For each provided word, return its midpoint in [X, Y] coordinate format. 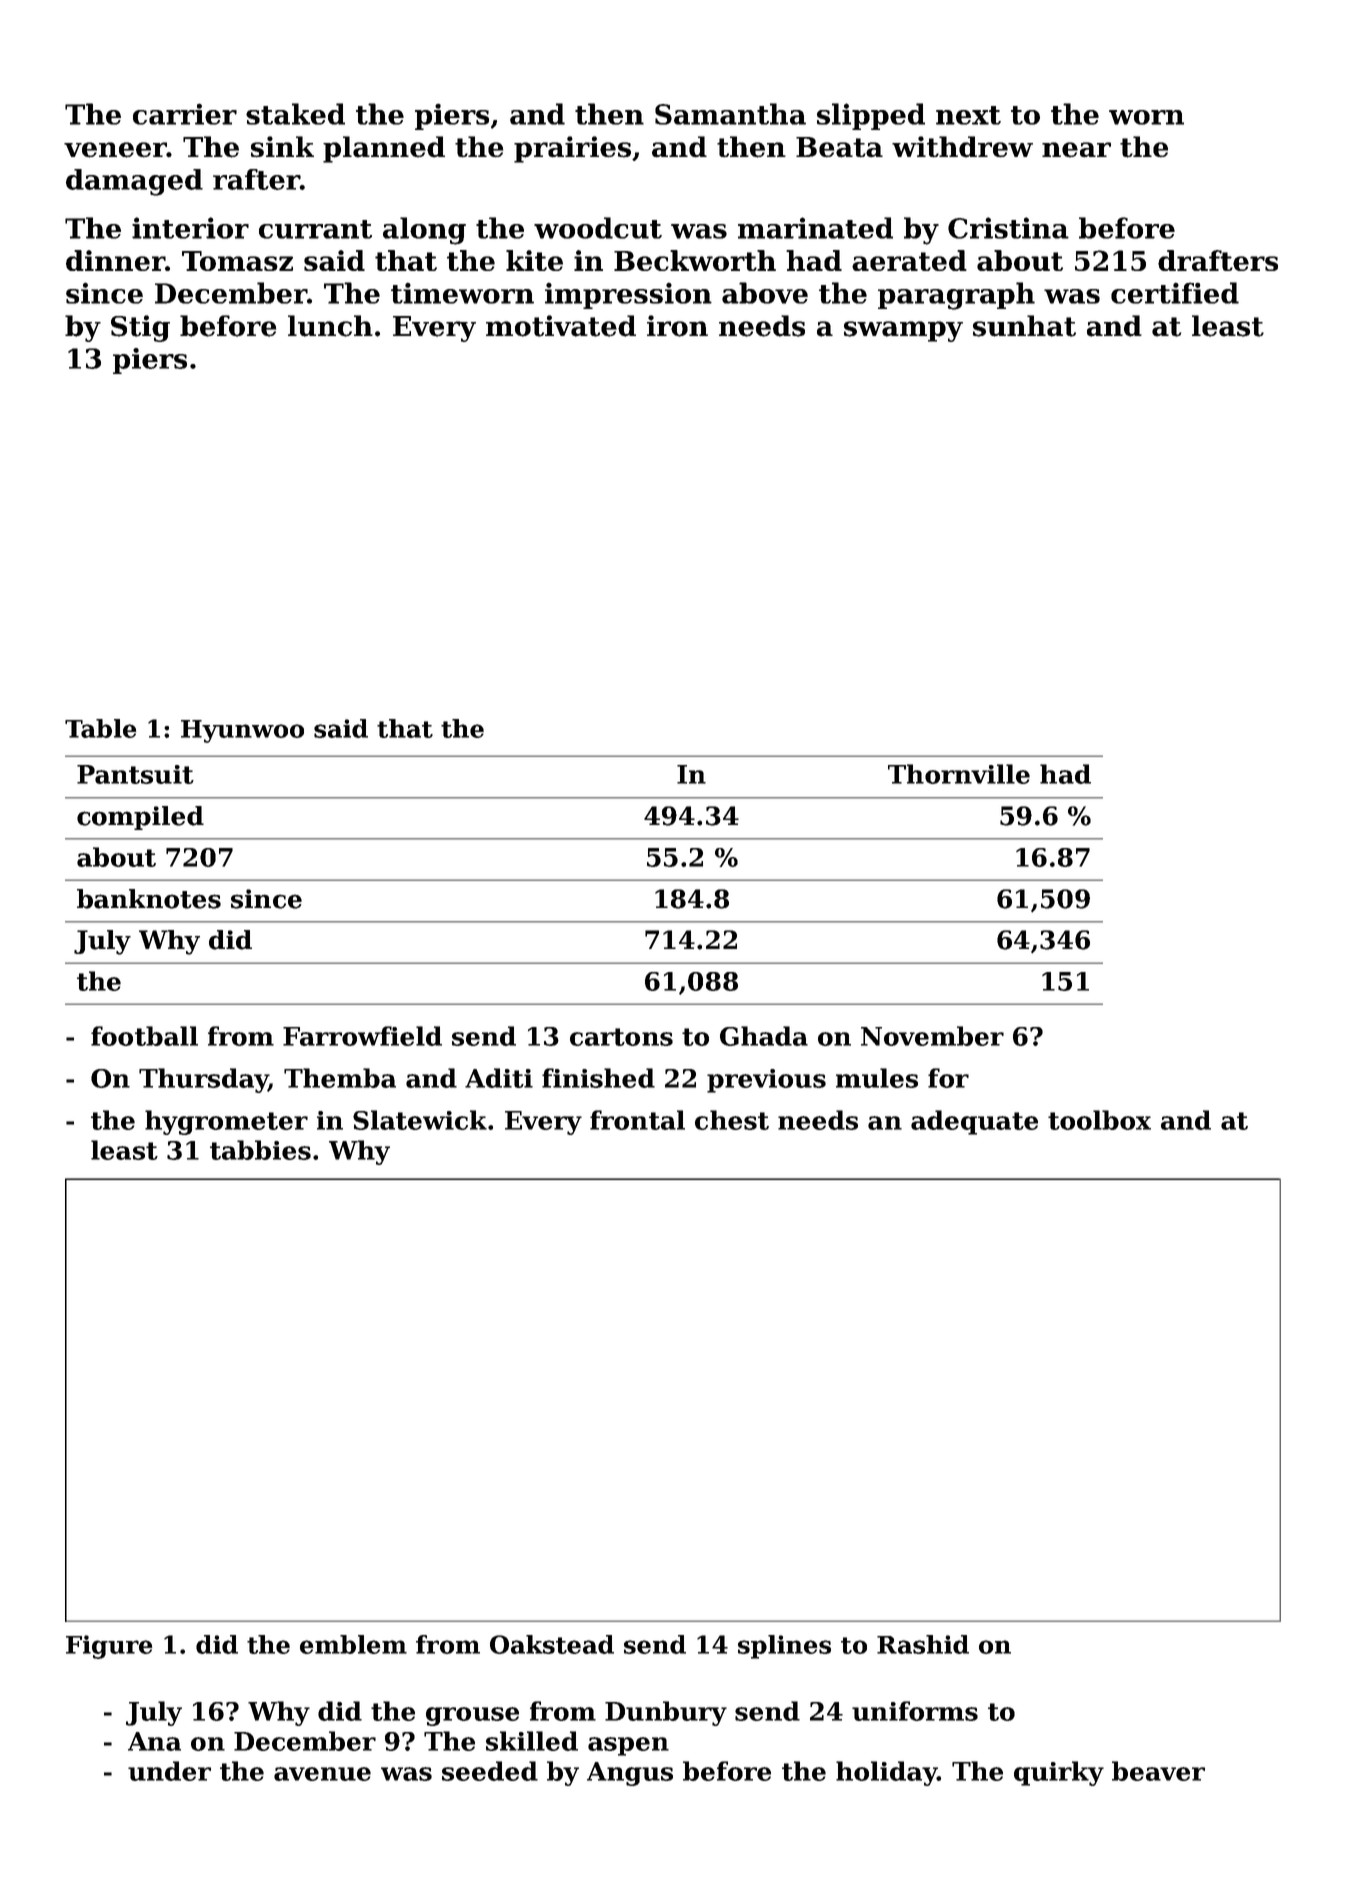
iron [677, 326]
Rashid [923, 1644]
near [1076, 150]
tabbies [260, 1150]
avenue [322, 1774]
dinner [115, 260]
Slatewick [420, 1120]
